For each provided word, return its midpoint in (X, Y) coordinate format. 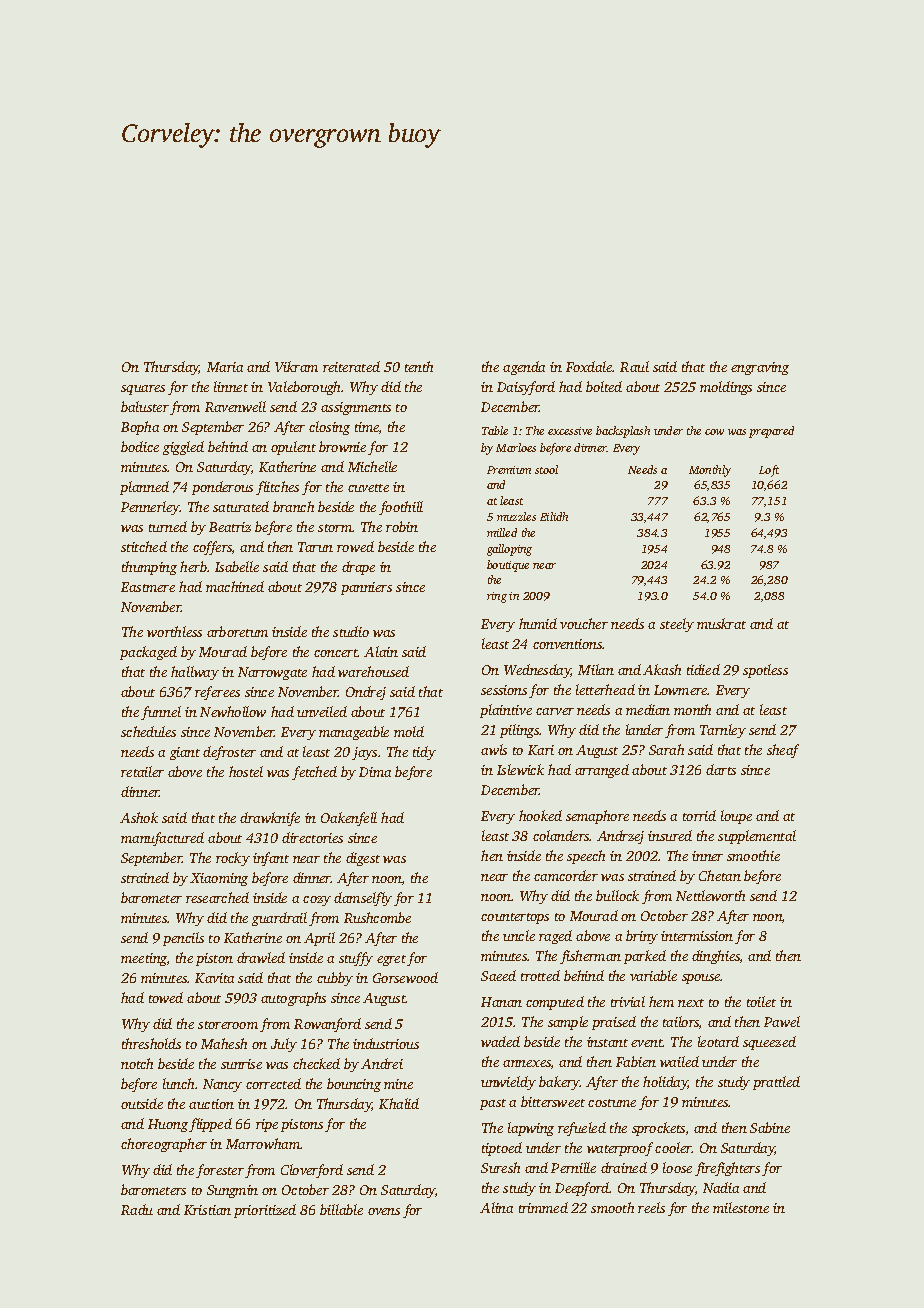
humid (538, 623)
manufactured (162, 839)
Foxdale (589, 366)
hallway (195, 673)
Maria (225, 367)
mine (398, 1084)
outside (142, 1103)
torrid (699, 815)
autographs (293, 999)
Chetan (720, 875)
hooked (540, 815)
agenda (524, 368)
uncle (519, 935)
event (647, 1043)
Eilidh (554, 516)
